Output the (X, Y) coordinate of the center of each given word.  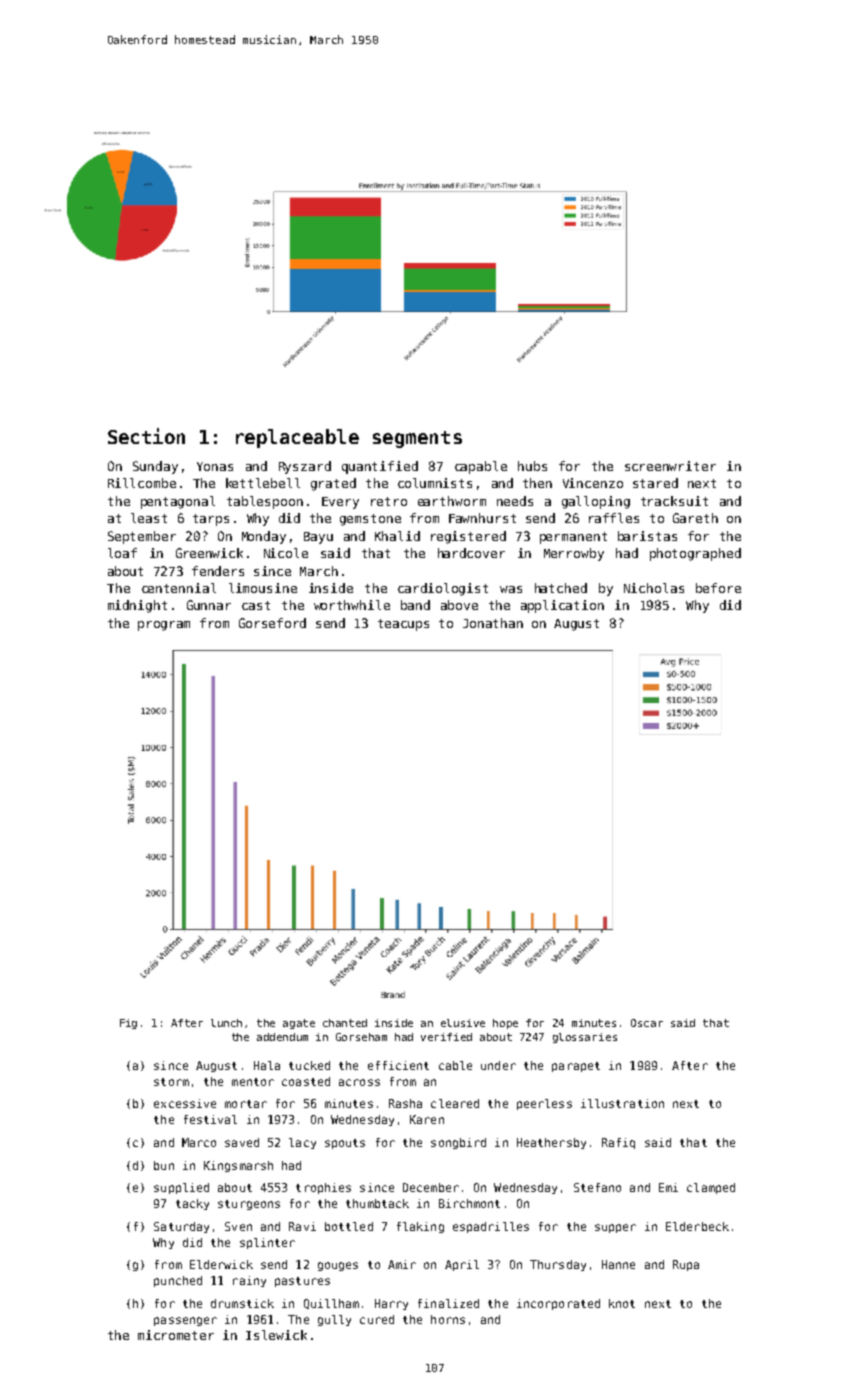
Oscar (647, 1023)
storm (171, 1082)
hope (505, 1024)
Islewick (276, 1335)
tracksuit (674, 501)
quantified (380, 467)
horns (448, 1319)
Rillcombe (142, 483)
